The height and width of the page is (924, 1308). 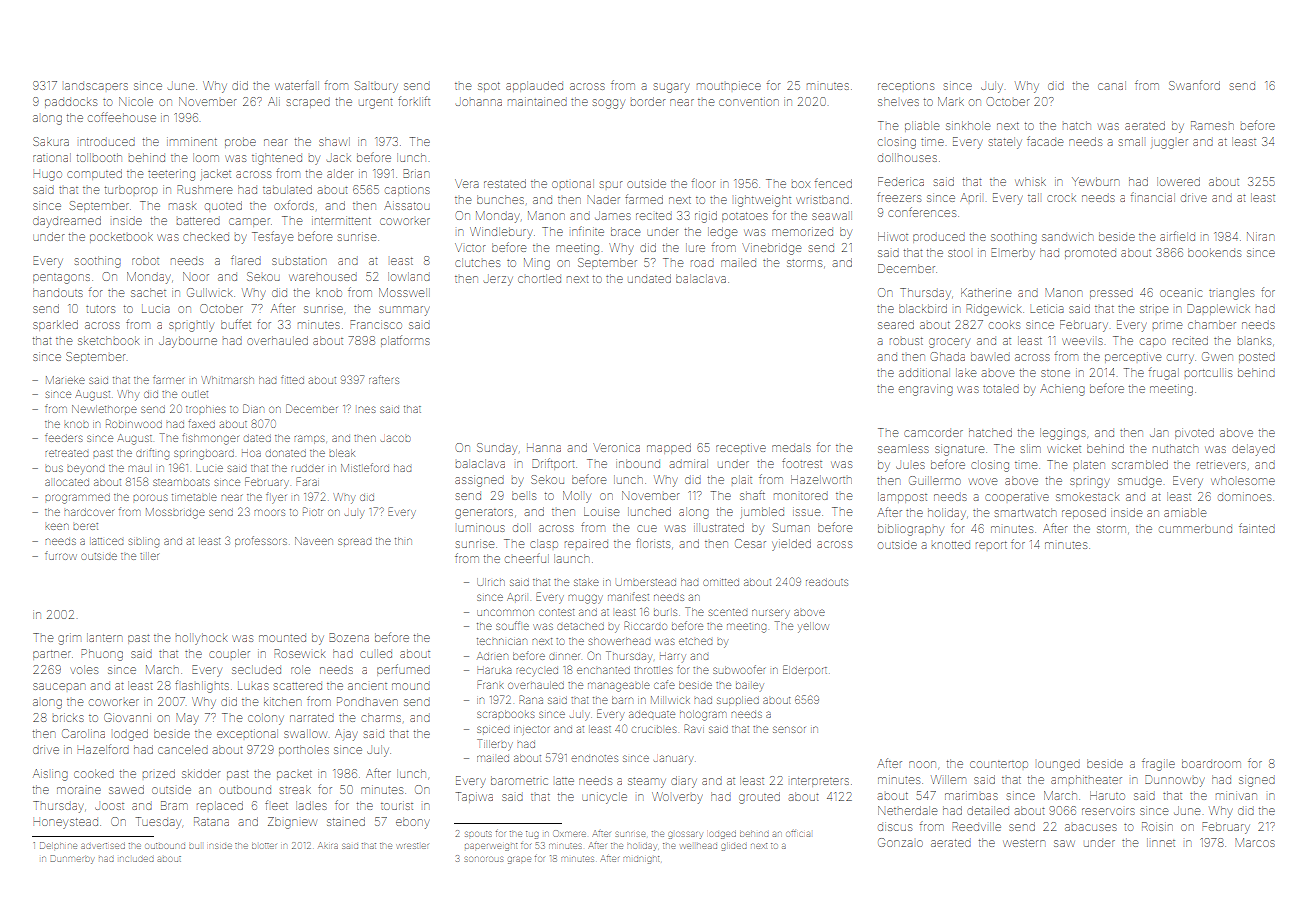 I want to click on canal, so click(x=1112, y=85).
